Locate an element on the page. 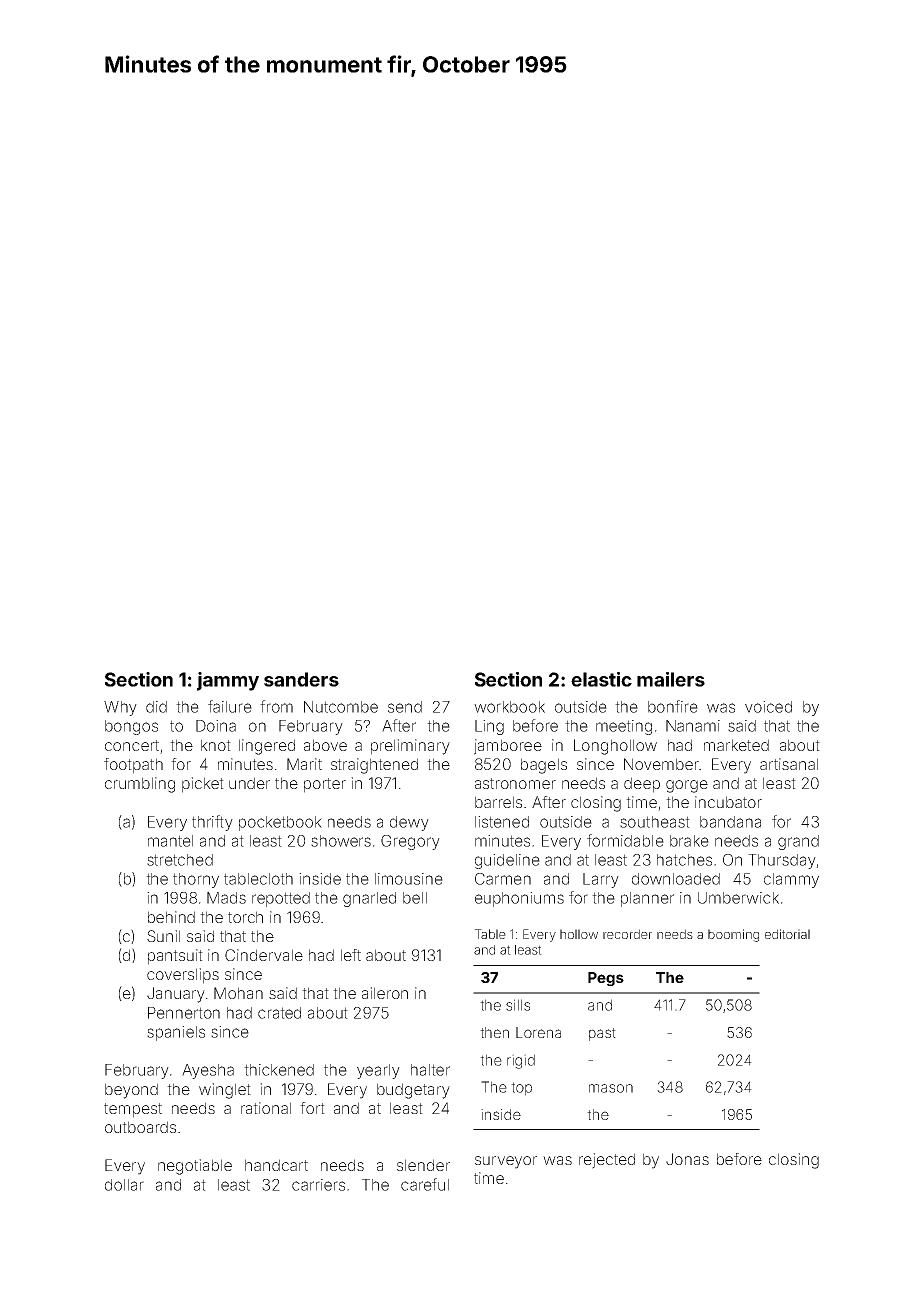  dollar is located at coordinates (124, 1185).
